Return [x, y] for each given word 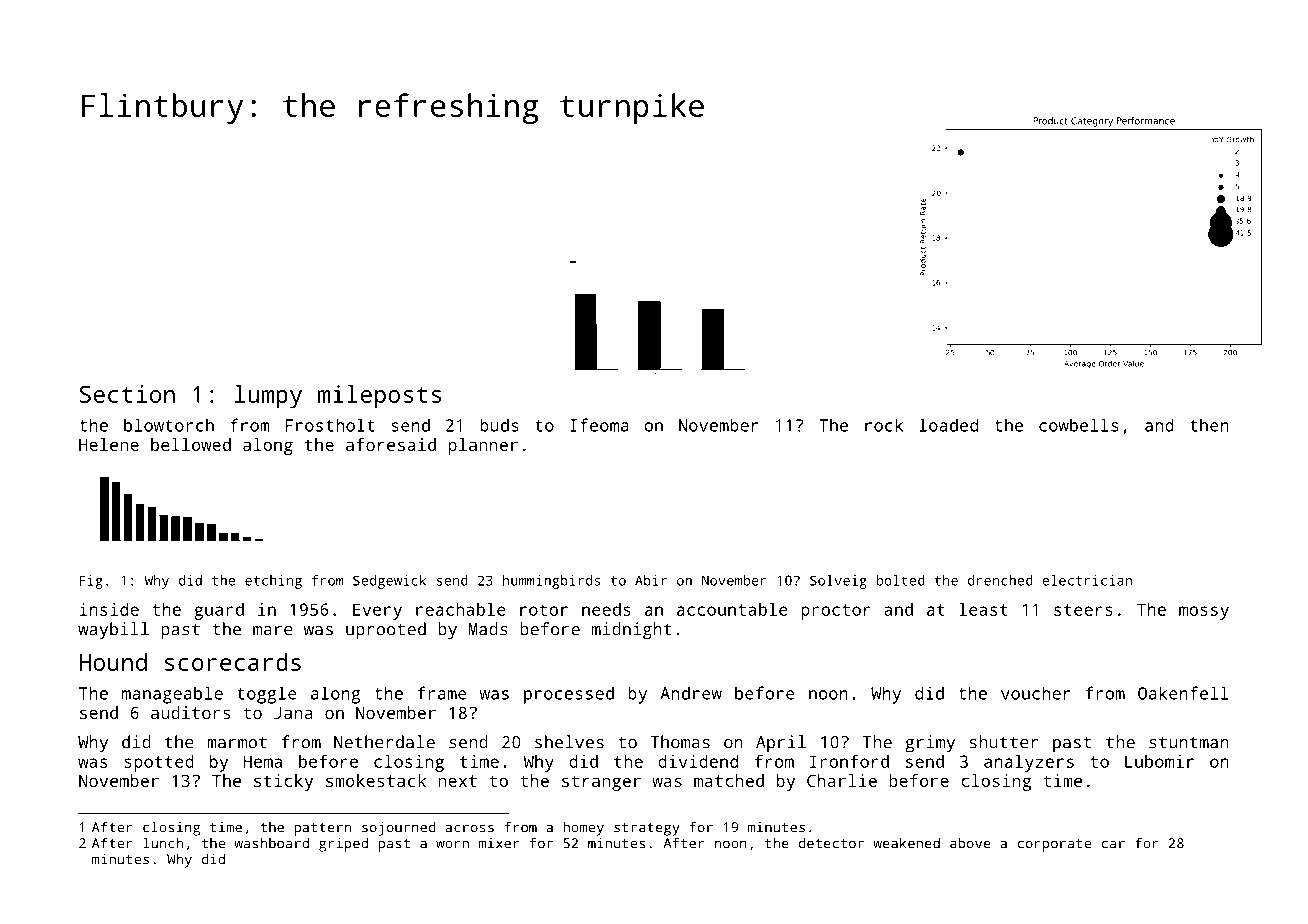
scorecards [233, 662]
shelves [569, 742]
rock [884, 425]
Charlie [842, 780]
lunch [163, 843]
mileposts [379, 397]
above [970, 843]
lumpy [268, 397]
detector [831, 843]
